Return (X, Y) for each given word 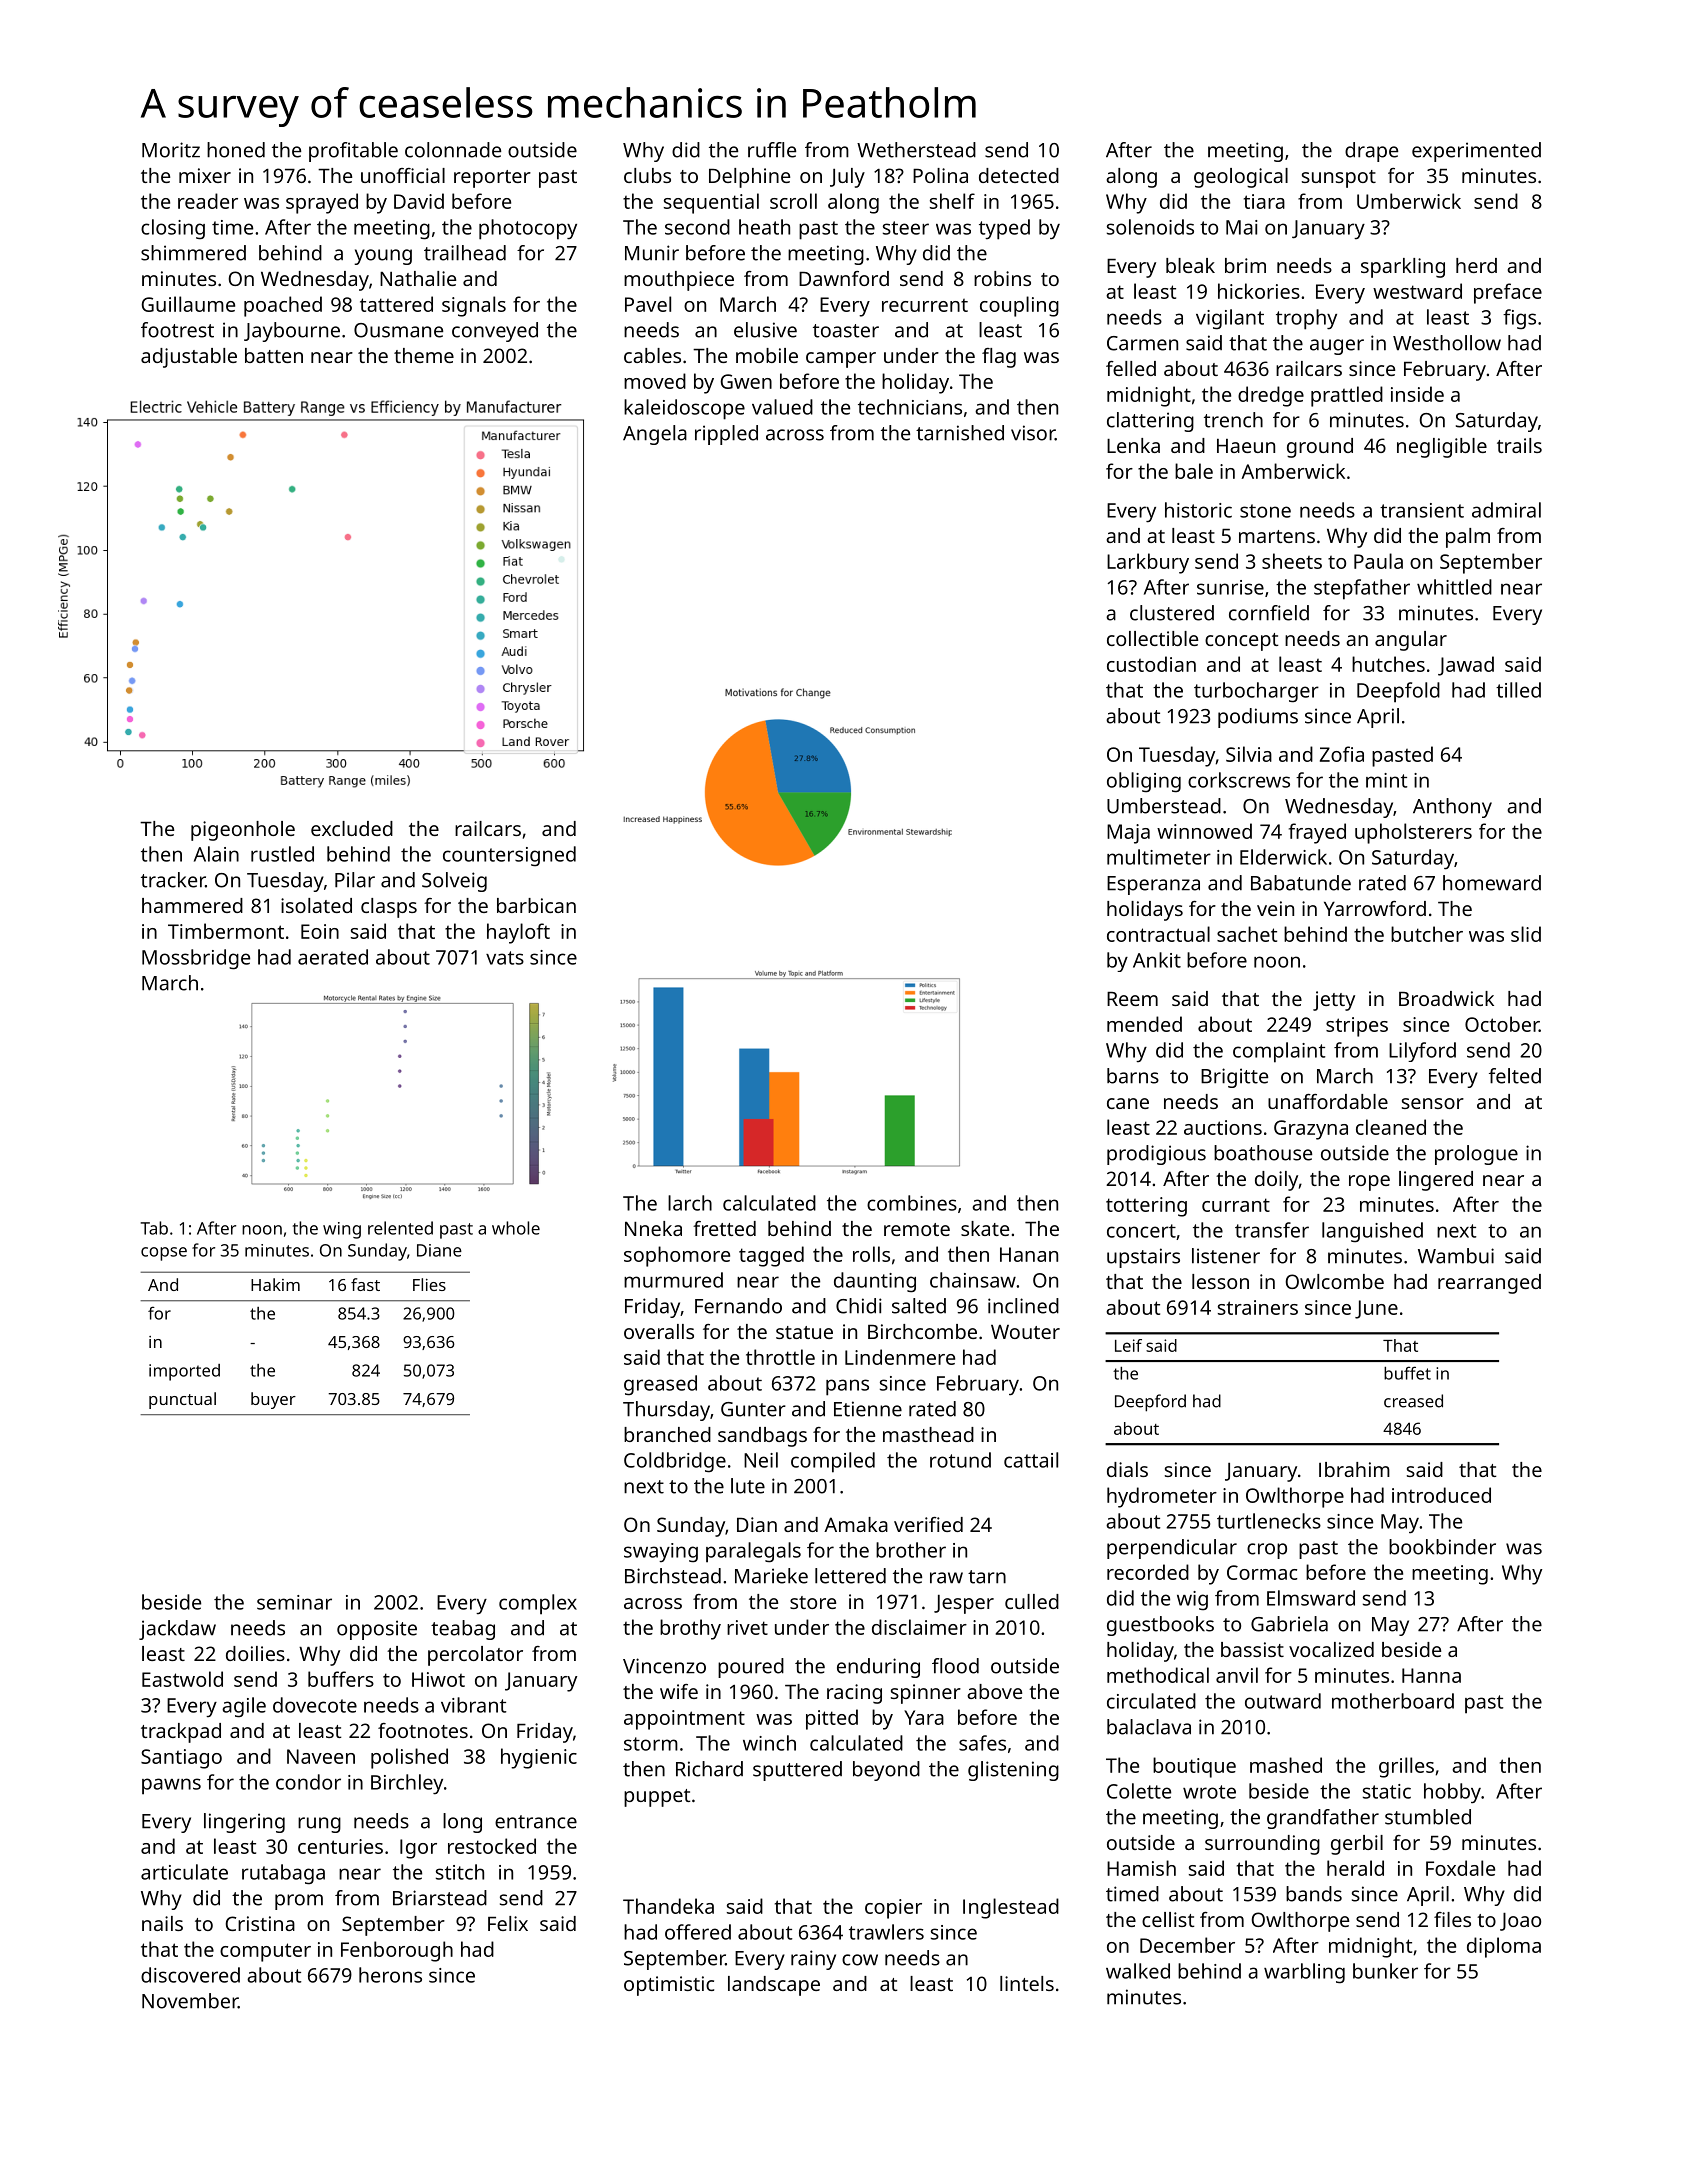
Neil (761, 1460)
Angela (655, 435)
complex (538, 1604)
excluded (352, 828)
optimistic (669, 1986)
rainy (813, 1960)
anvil (1237, 1675)
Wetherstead (916, 150)
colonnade (453, 150)
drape (1371, 152)
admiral (1506, 510)
